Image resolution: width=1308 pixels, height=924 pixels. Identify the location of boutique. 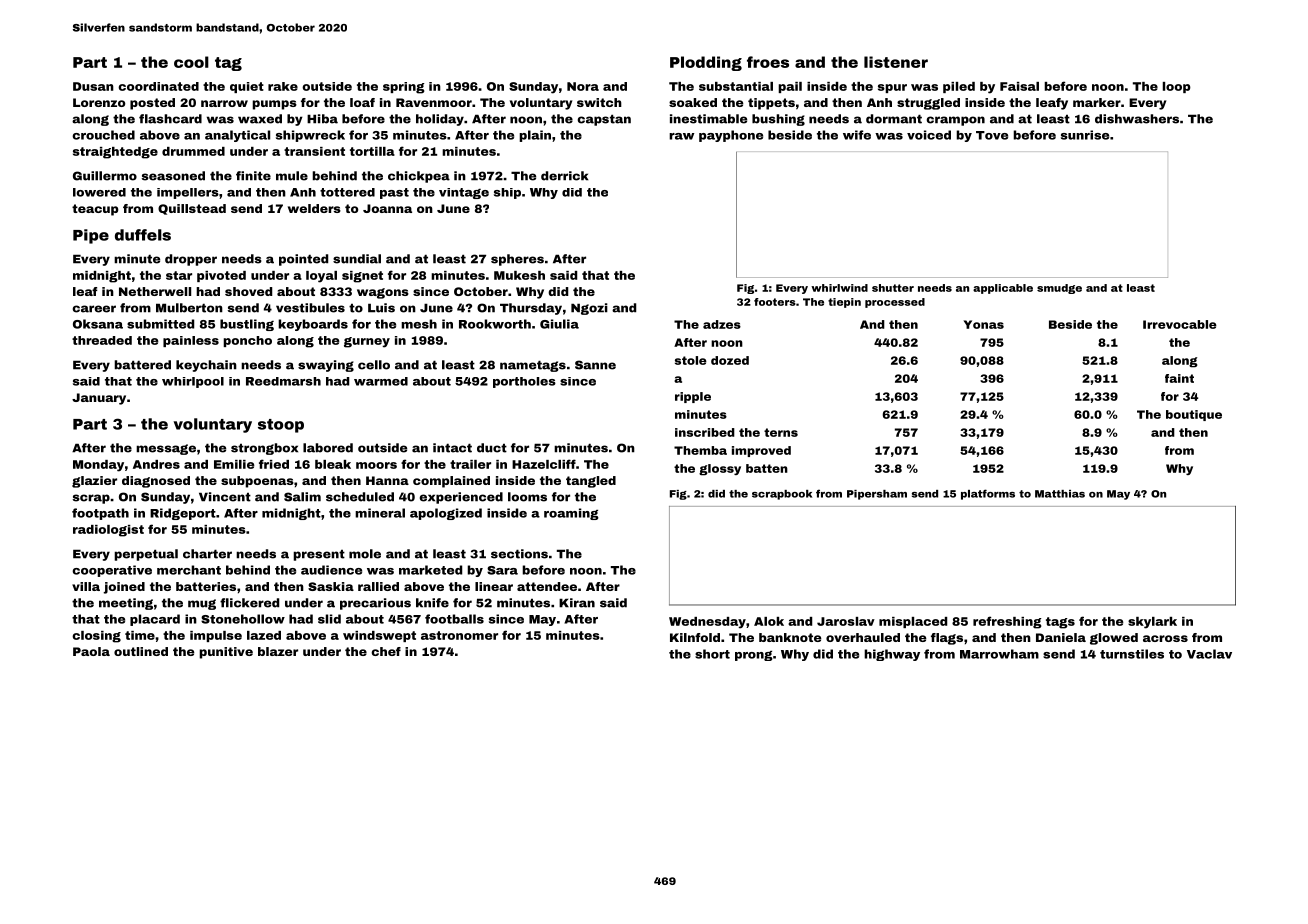
(1194, 415).
